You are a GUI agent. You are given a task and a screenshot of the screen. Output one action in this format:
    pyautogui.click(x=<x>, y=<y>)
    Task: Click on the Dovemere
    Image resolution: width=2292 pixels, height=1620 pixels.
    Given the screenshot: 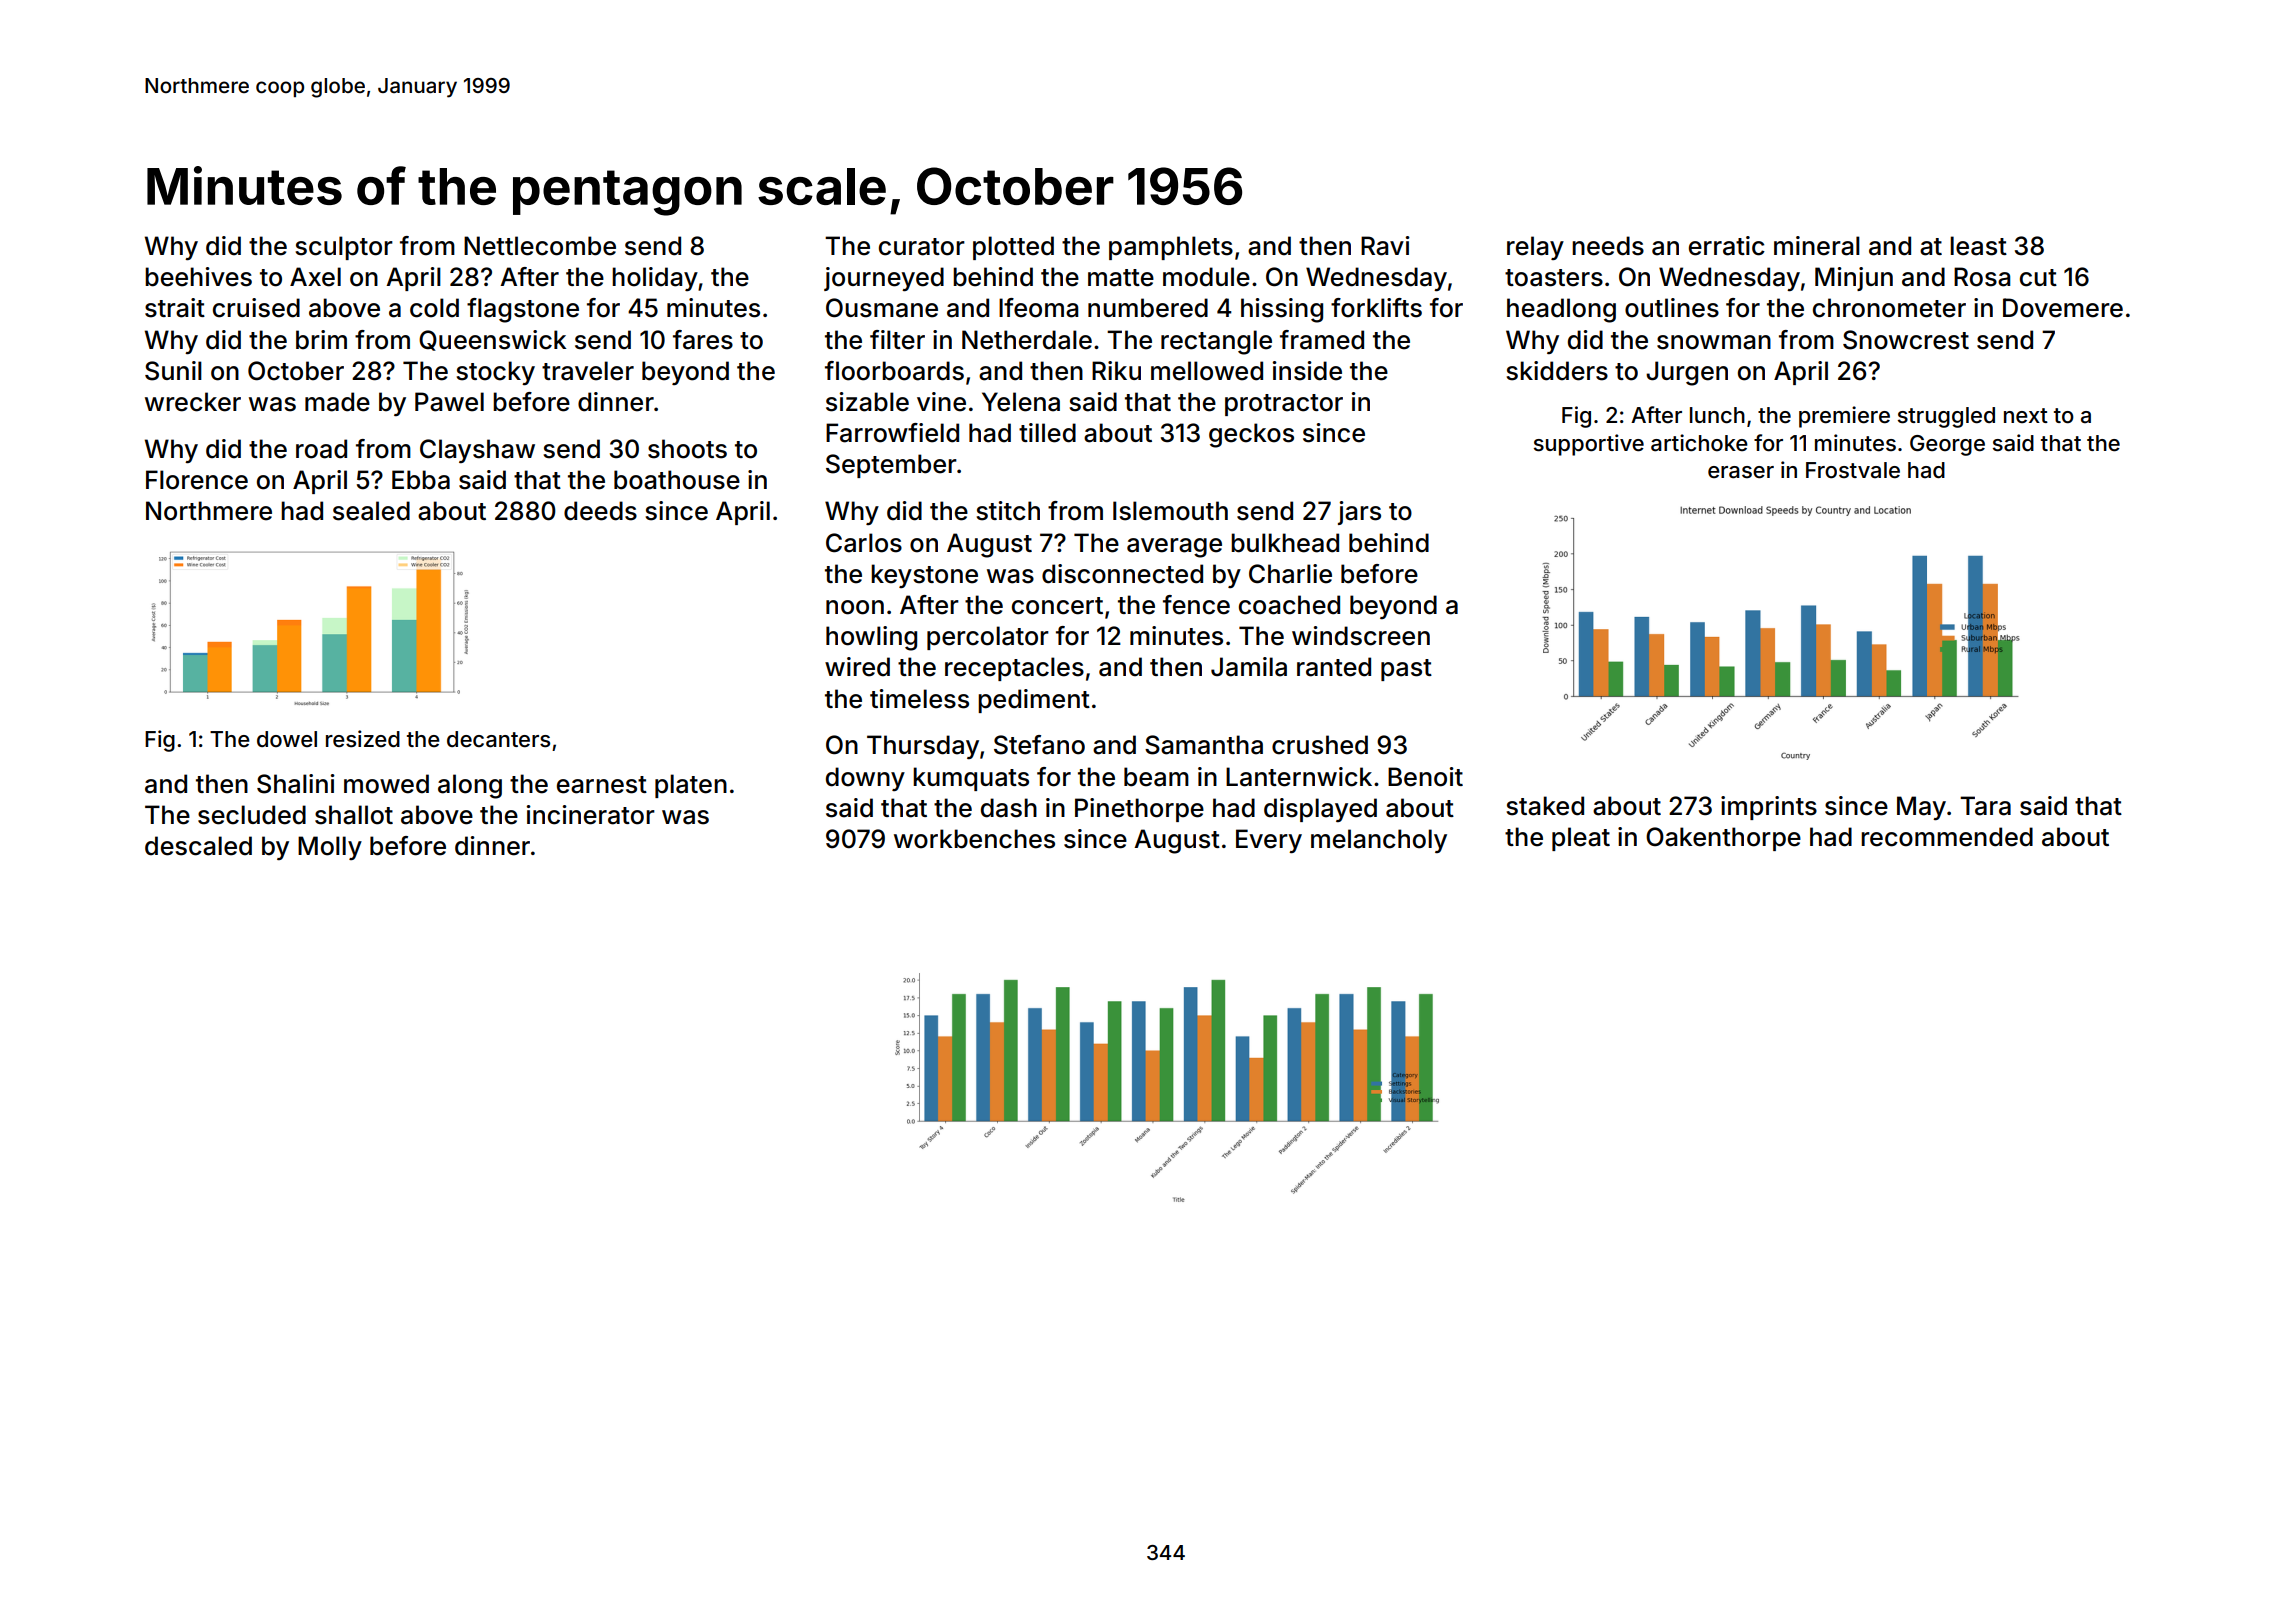 What is the action you would take?
    pyautogui.click(x=2063, y=308)
